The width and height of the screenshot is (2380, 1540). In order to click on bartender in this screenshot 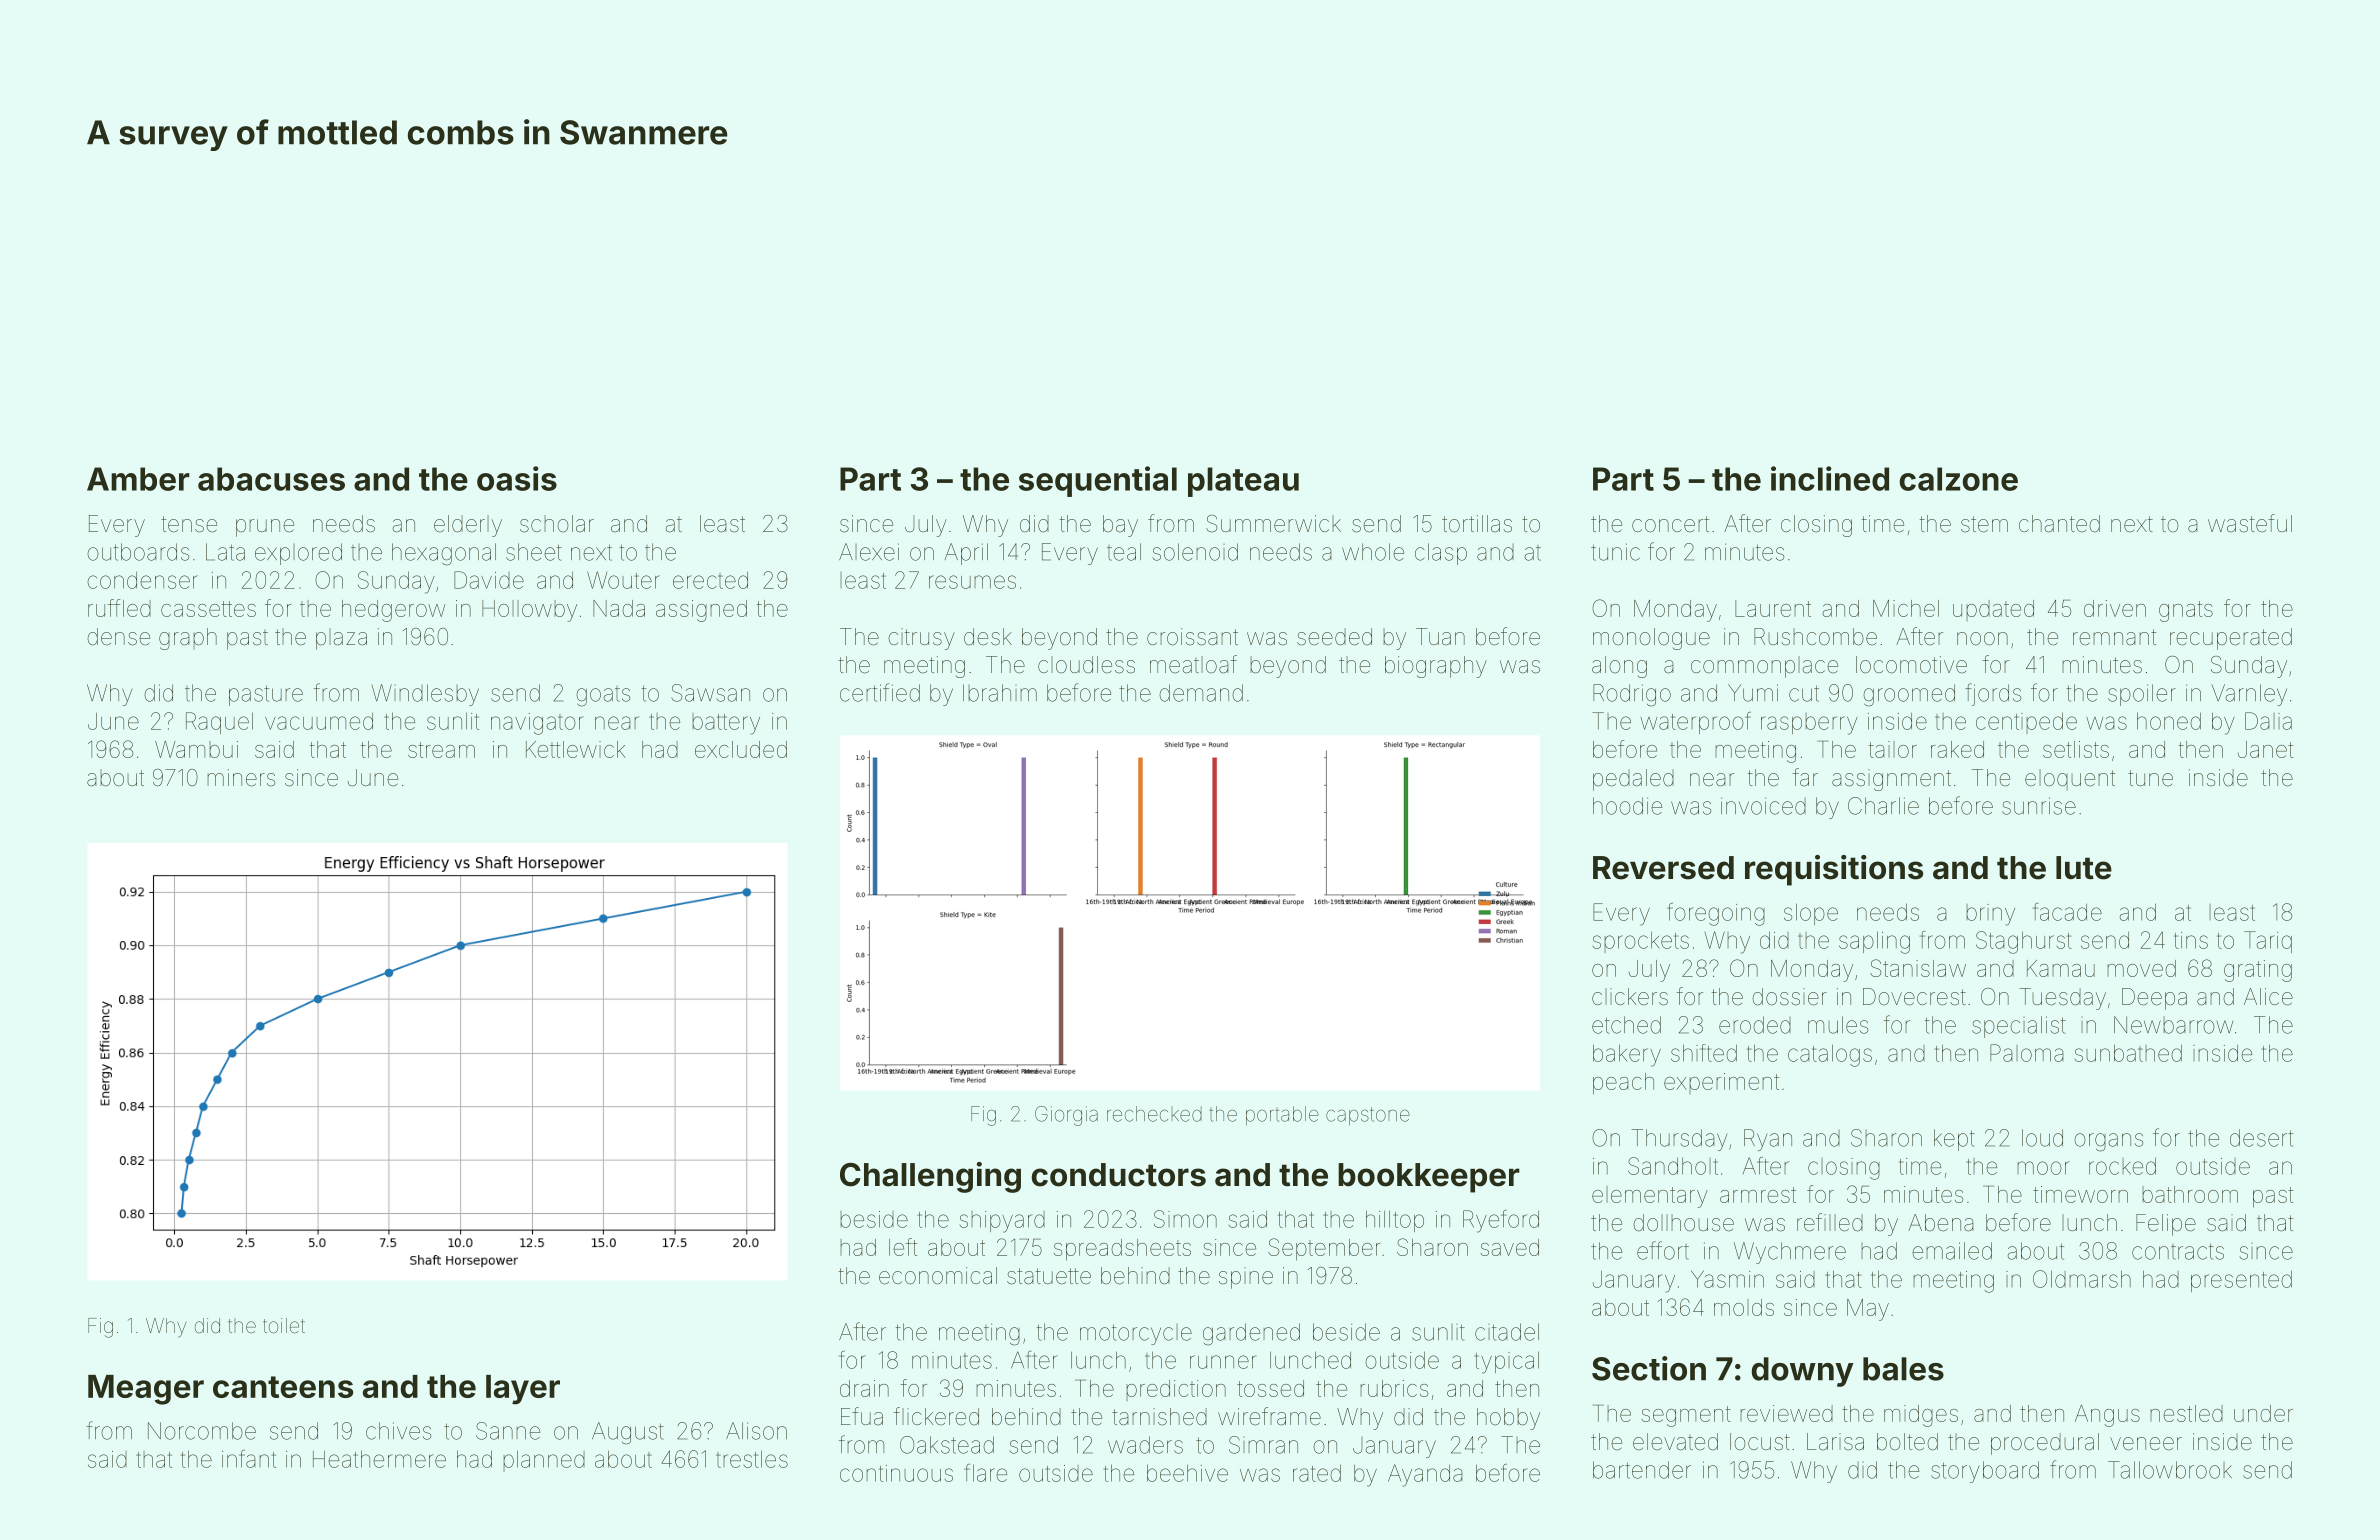, I will do `click(1642, 1470)`.
